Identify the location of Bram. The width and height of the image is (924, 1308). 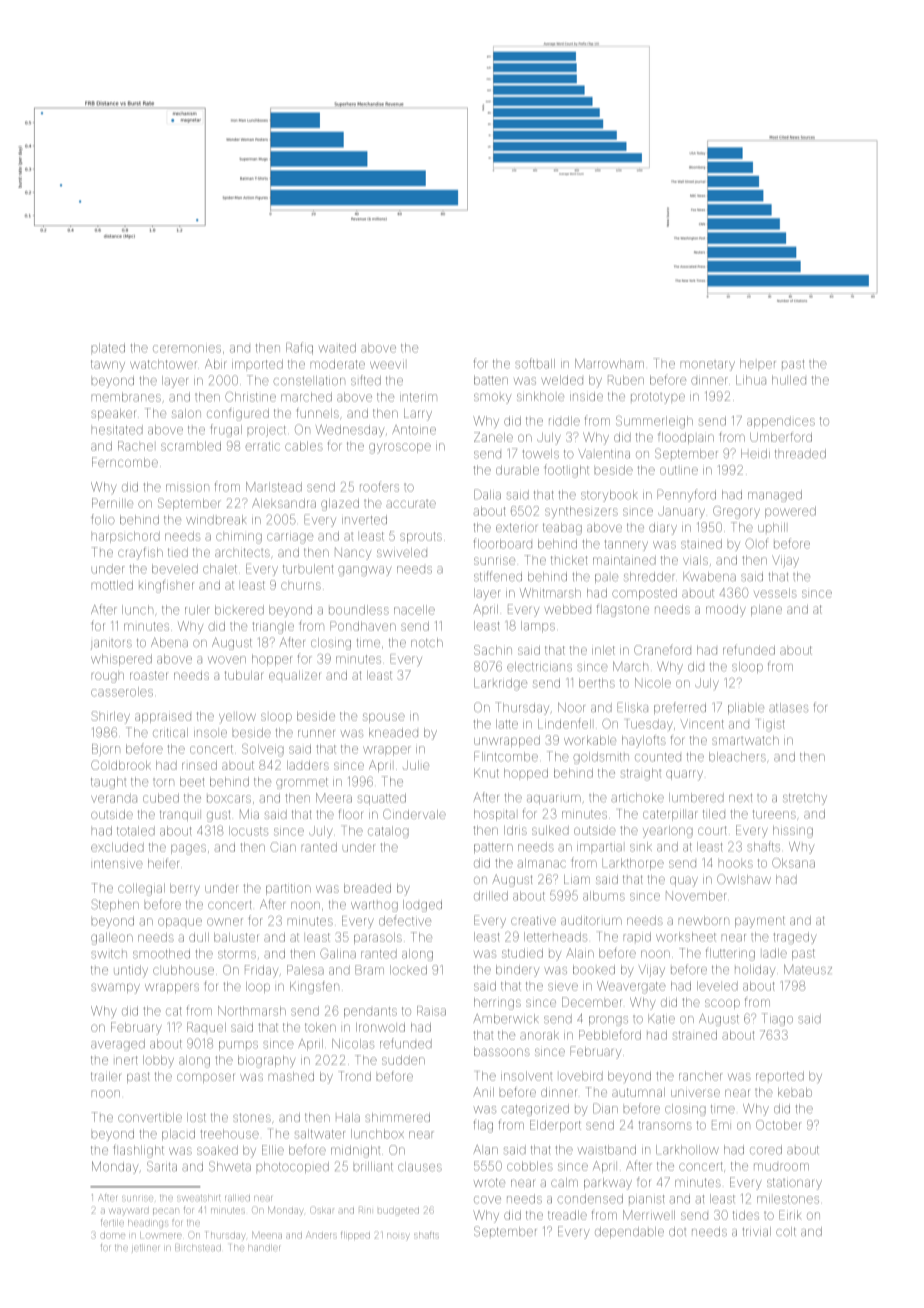
(369, 970).
